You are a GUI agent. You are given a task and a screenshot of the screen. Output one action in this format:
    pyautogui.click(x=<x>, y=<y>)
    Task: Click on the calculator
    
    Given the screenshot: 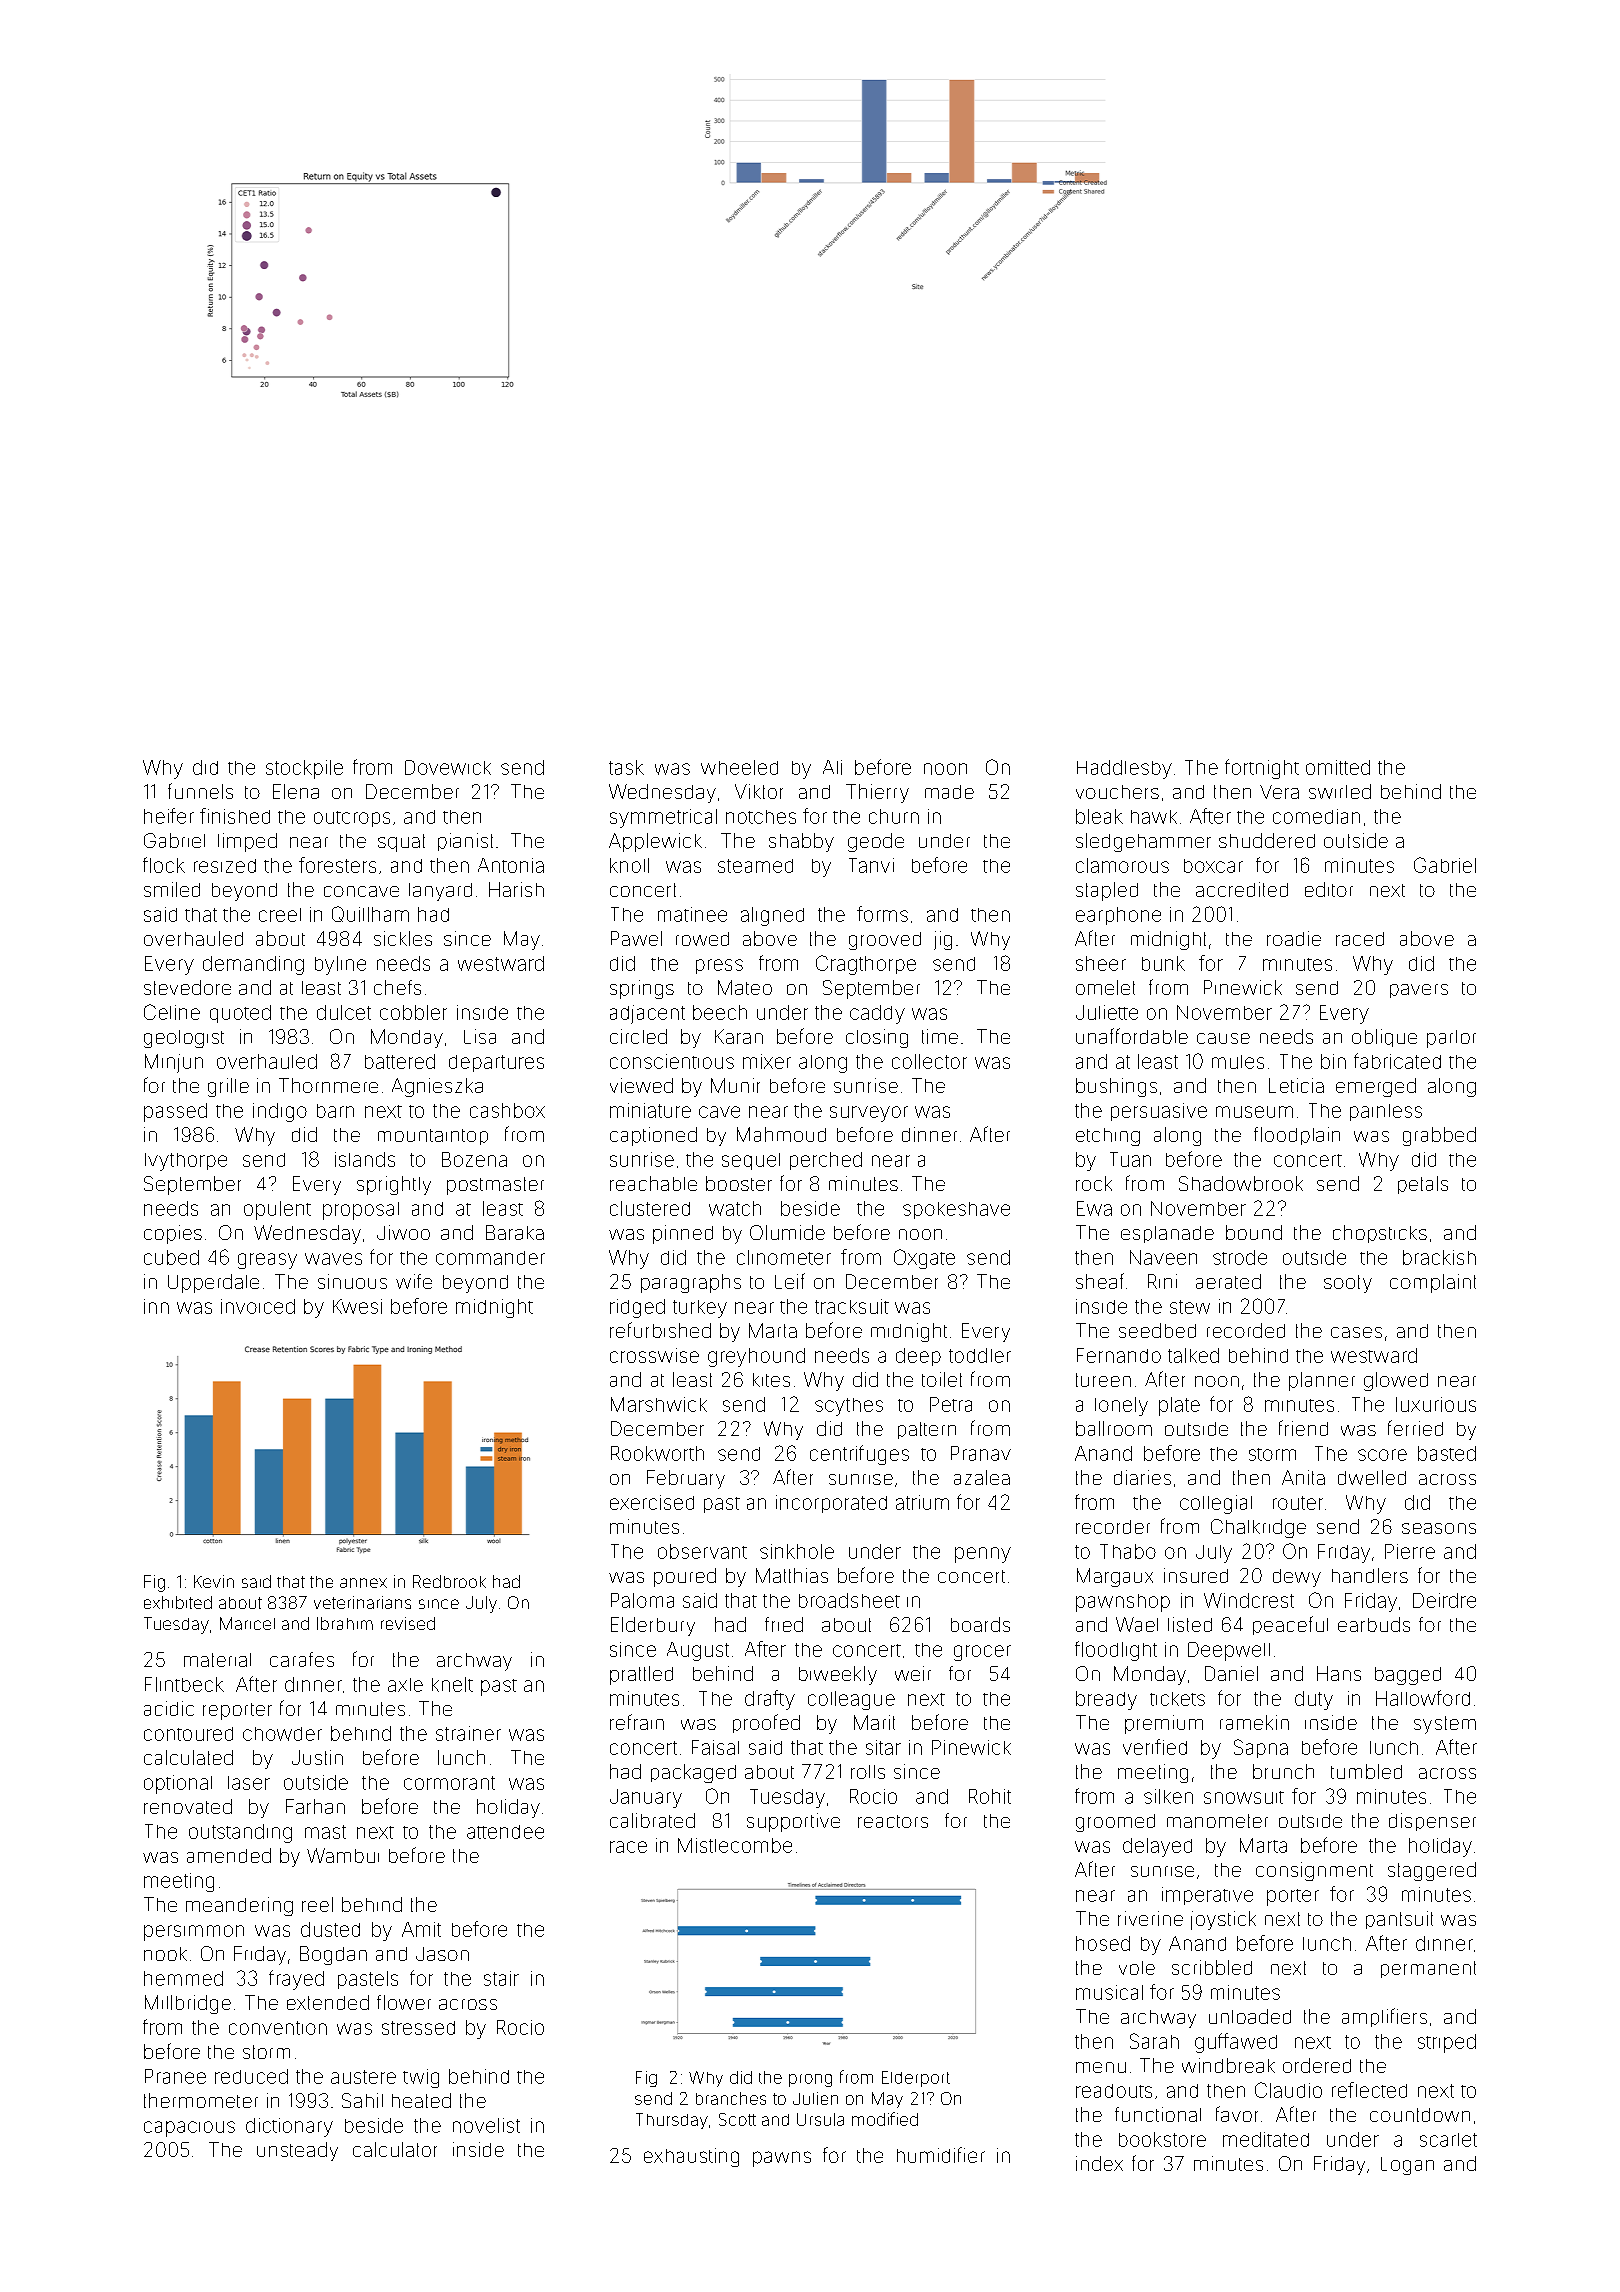 What is the action you would take?
    pyautogui.click(x=395, y=2149)
